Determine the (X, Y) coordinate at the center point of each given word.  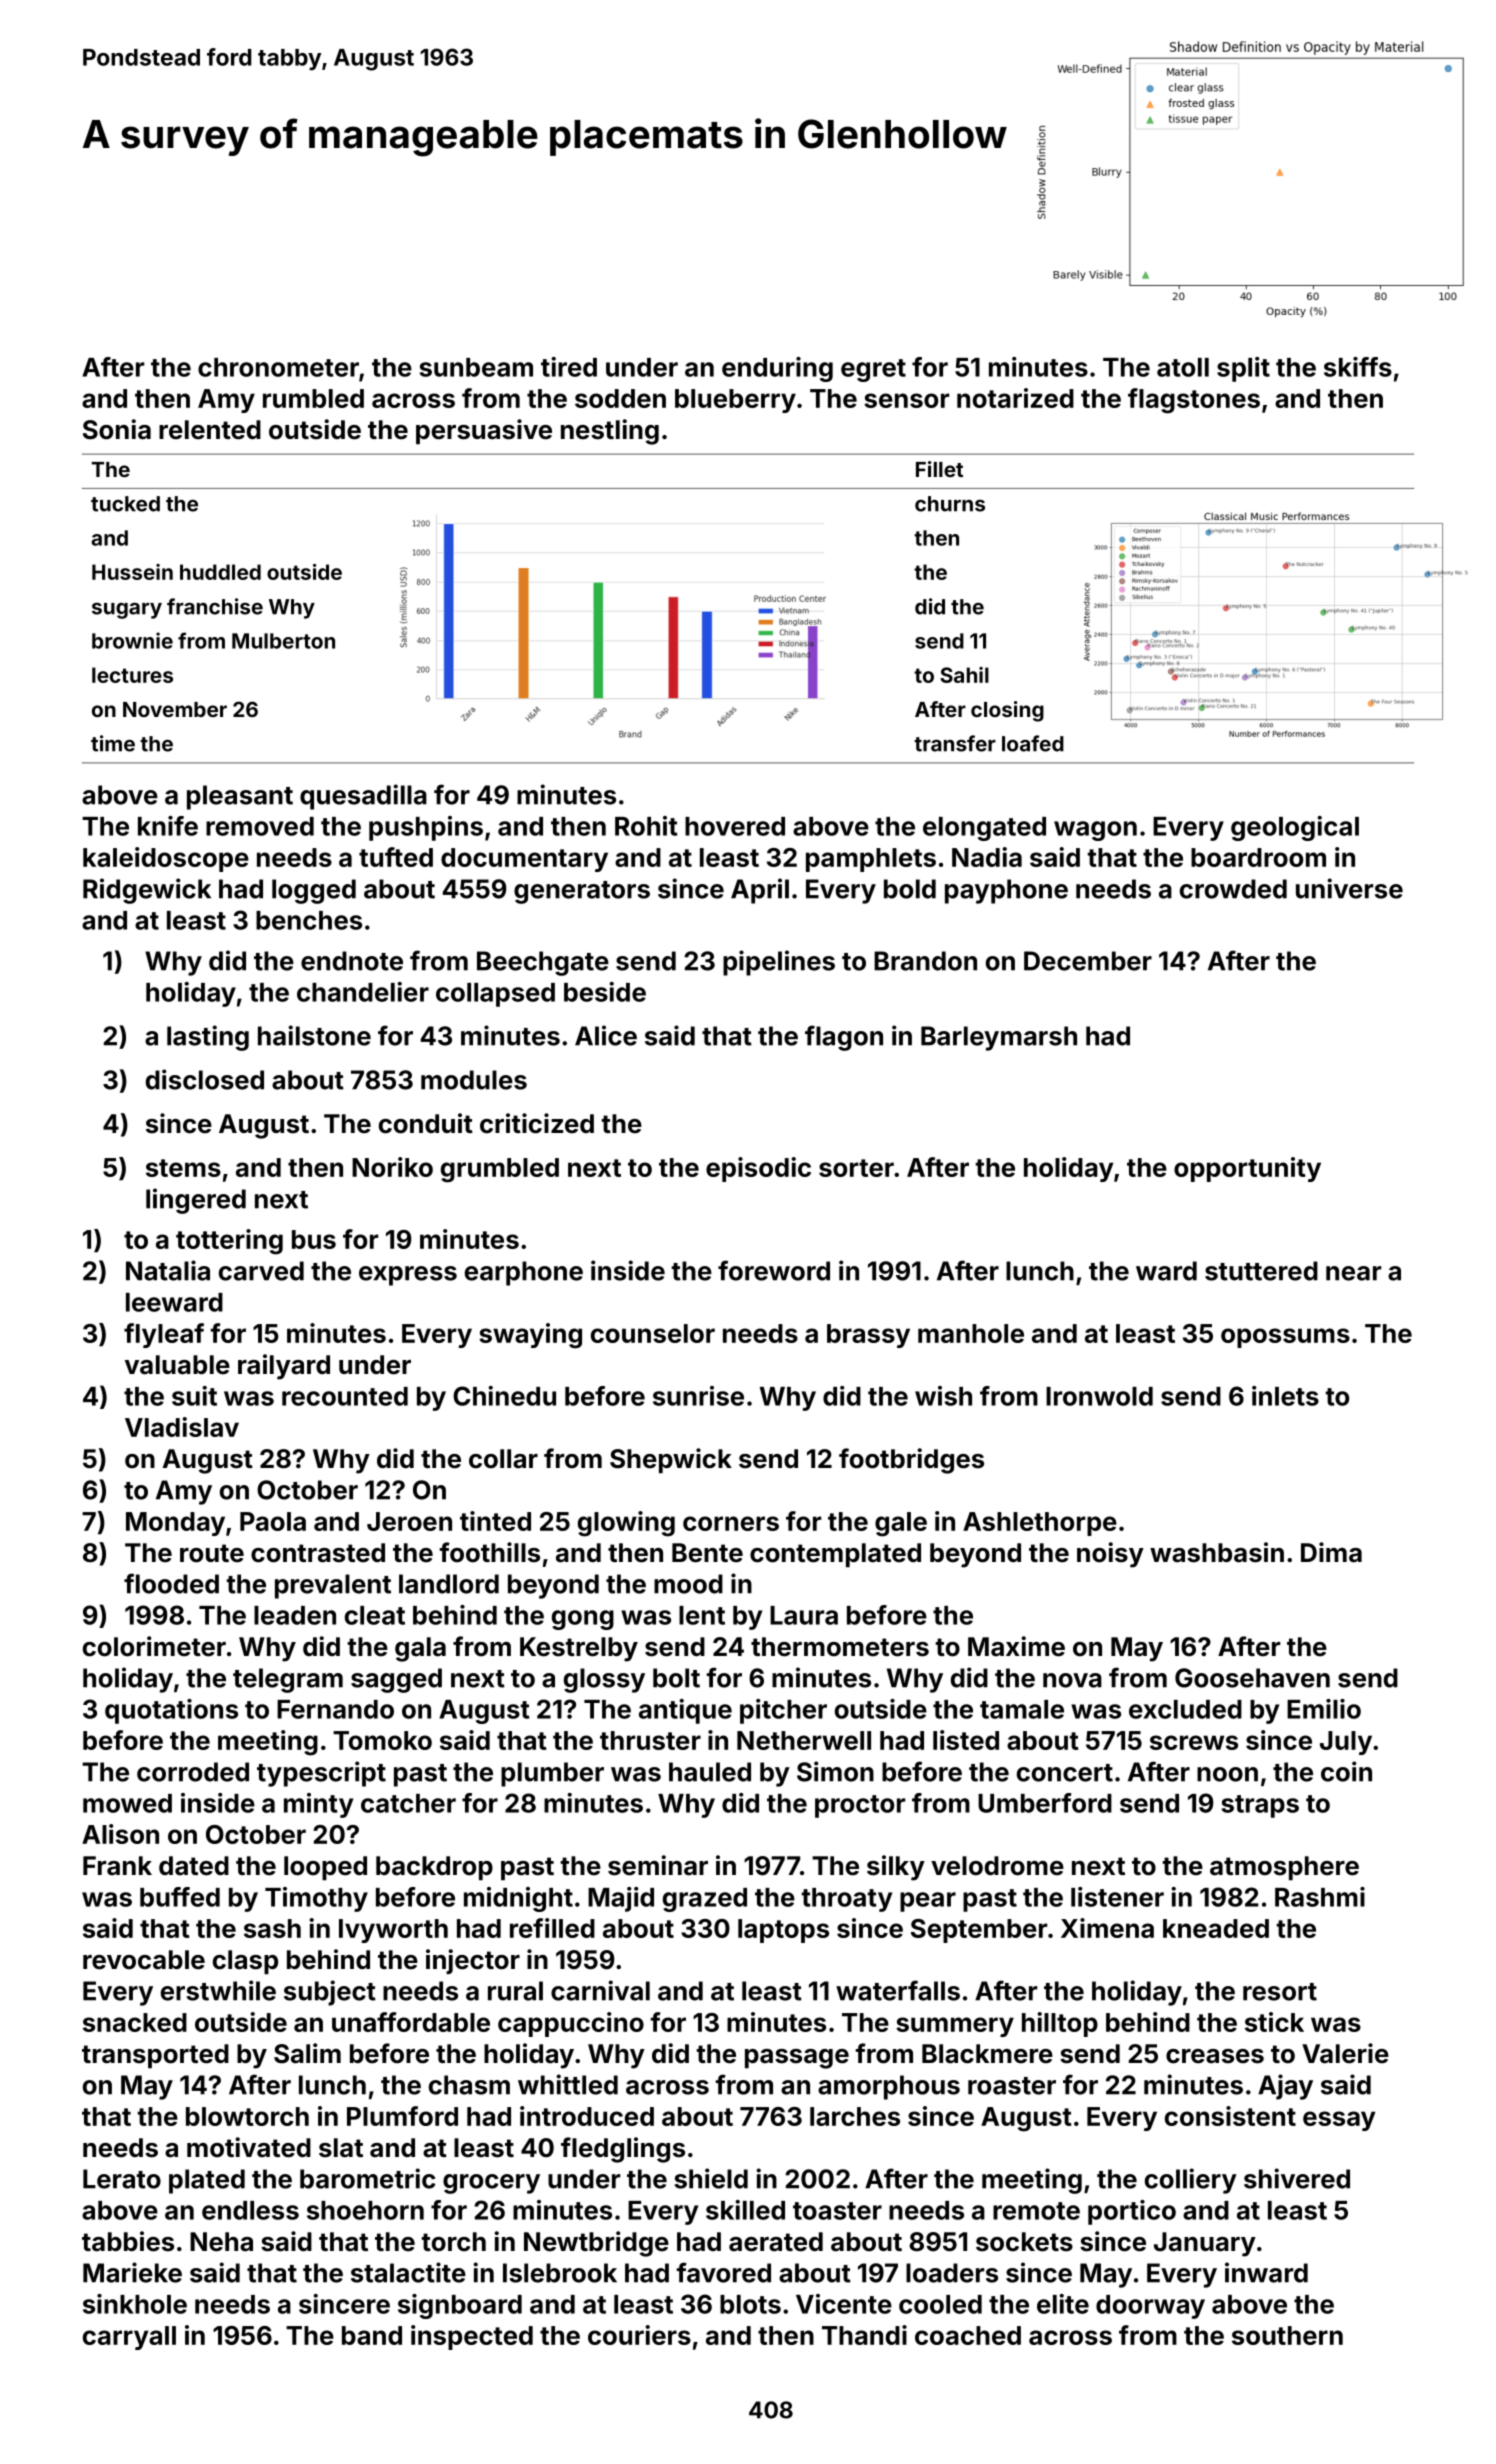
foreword (774, 1270)
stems (183, 1168)
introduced (587, 2116)
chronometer (278, 367)
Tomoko (382, 1740)
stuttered (1261, 1271)
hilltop (1060, 2024)
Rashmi (1320, 1897)
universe (1349, 888)
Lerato (122, 2179)
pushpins (426, 828)
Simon (835, 1771)
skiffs (1358, 367)
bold (910, 889)
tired (569, 367)
